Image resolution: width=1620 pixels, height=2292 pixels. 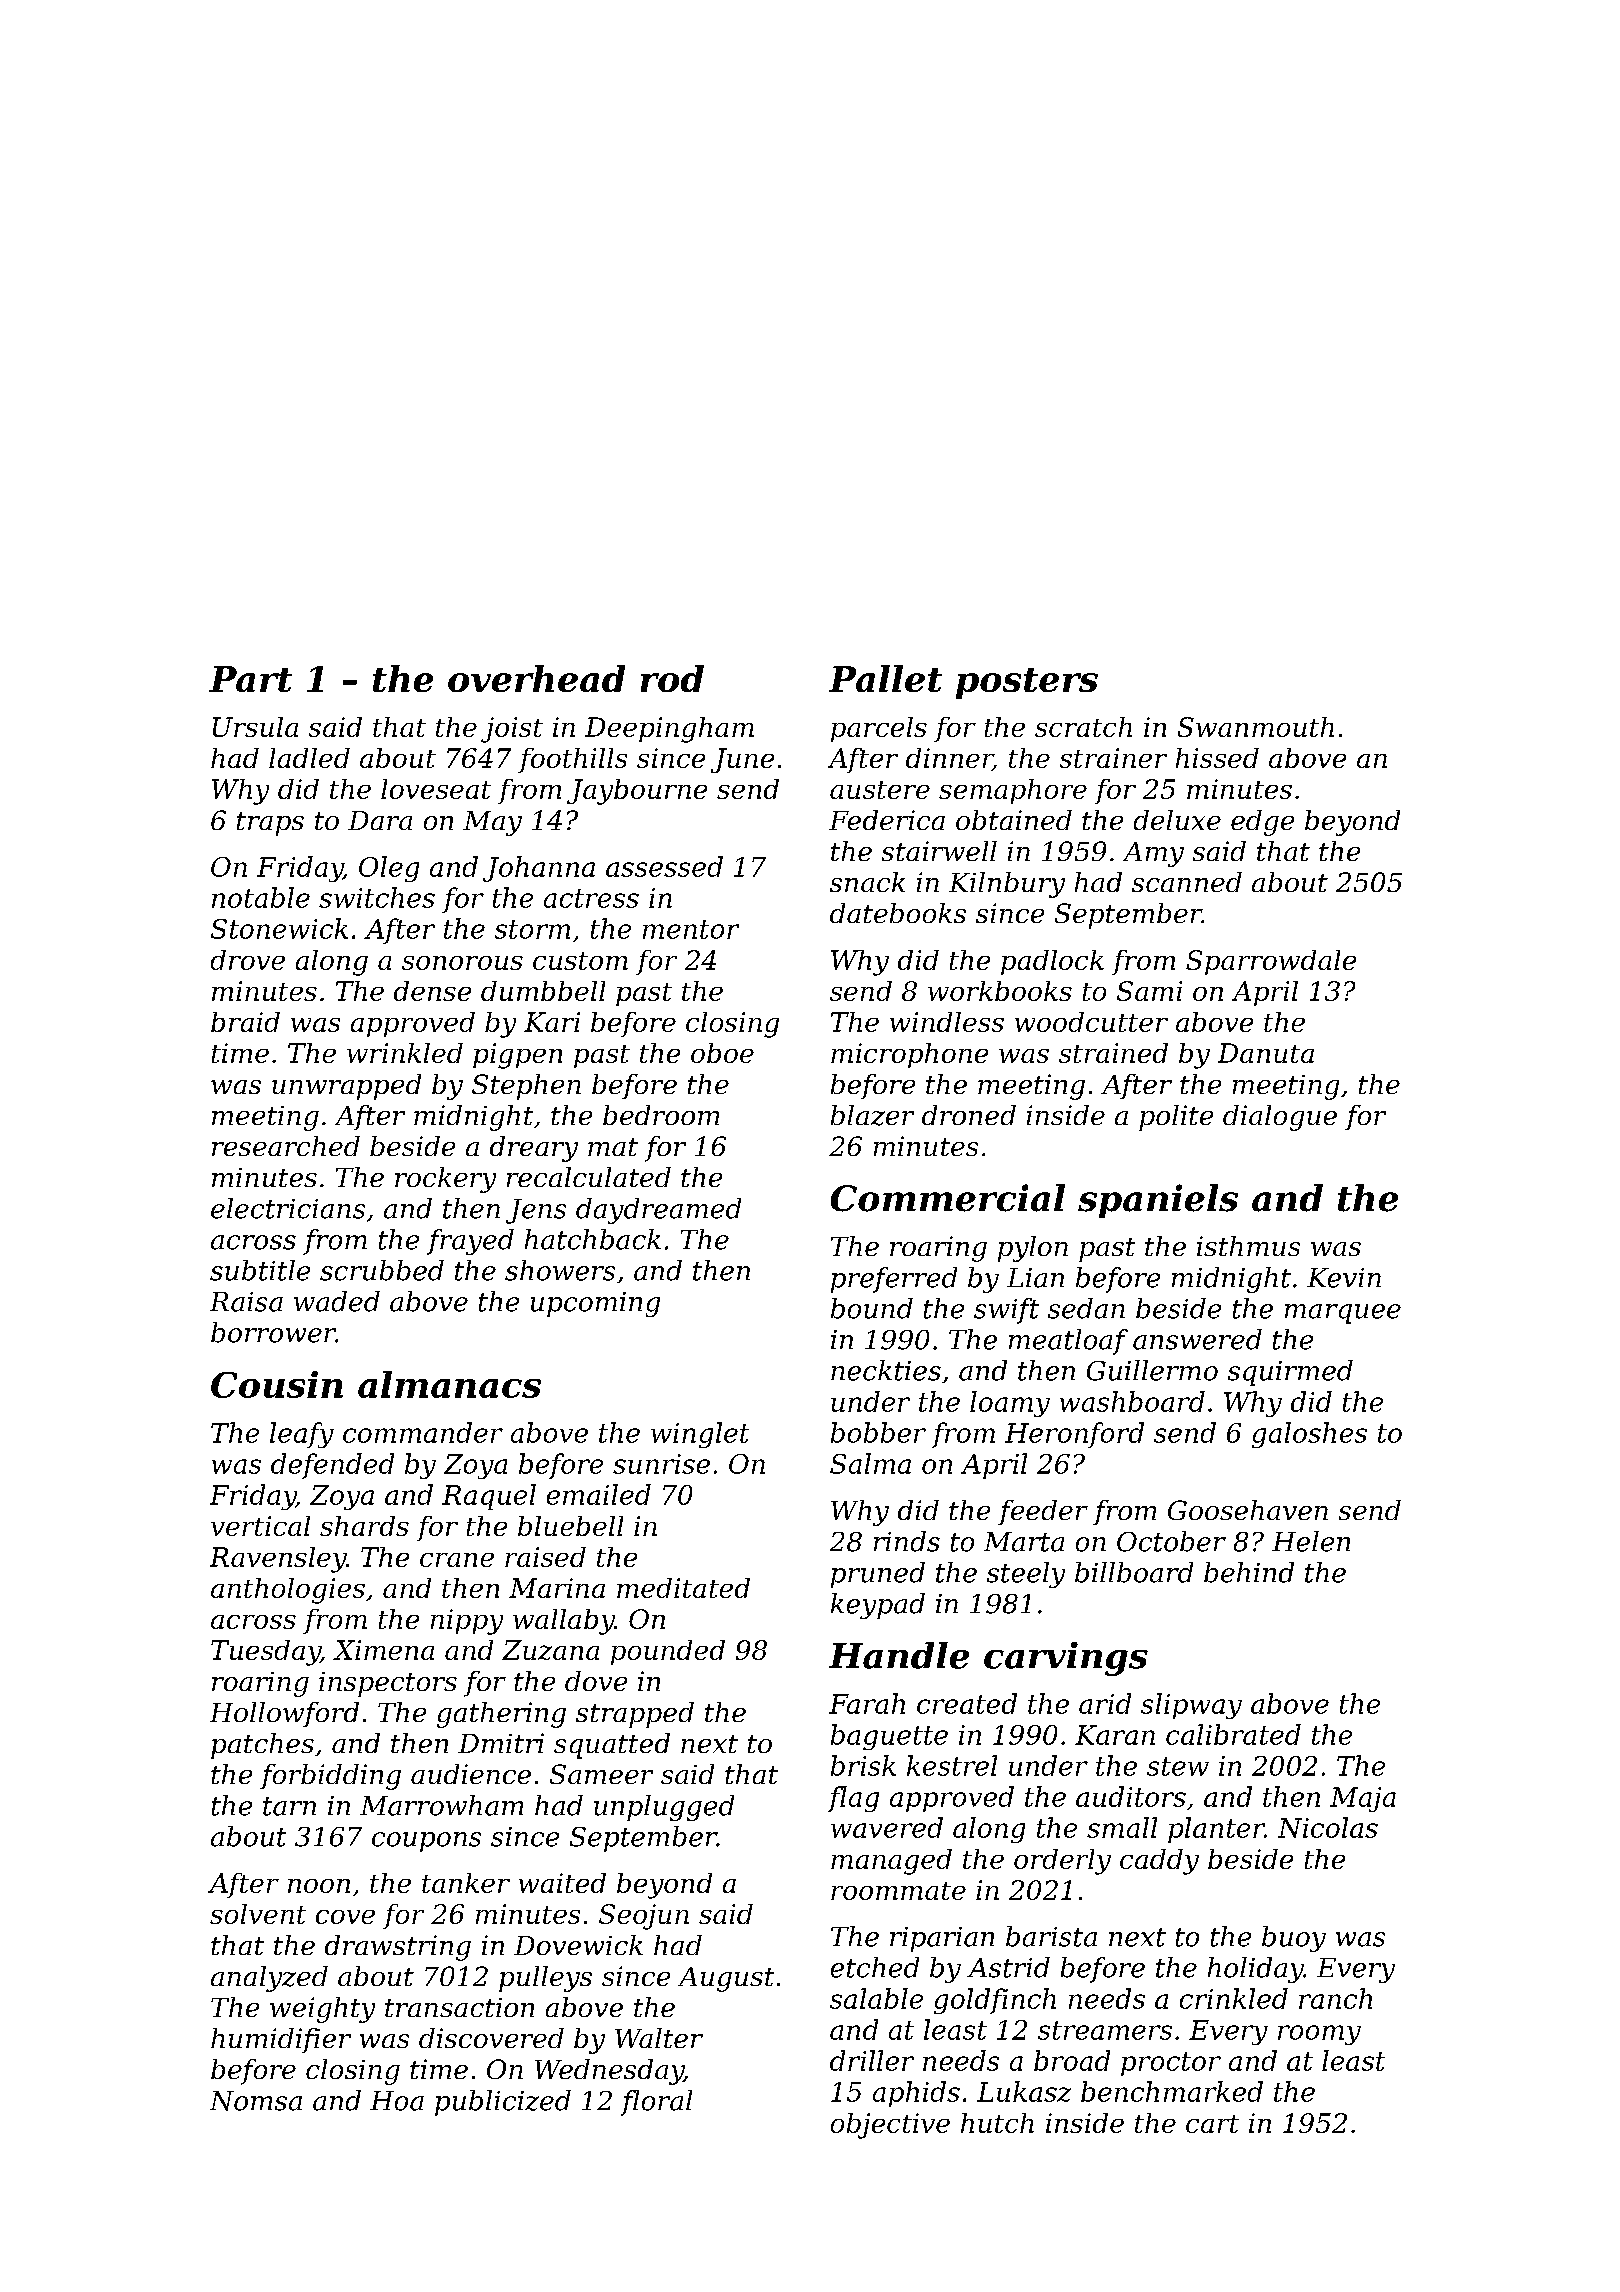 I want to click on edge, so click(x=1262, y=823).
